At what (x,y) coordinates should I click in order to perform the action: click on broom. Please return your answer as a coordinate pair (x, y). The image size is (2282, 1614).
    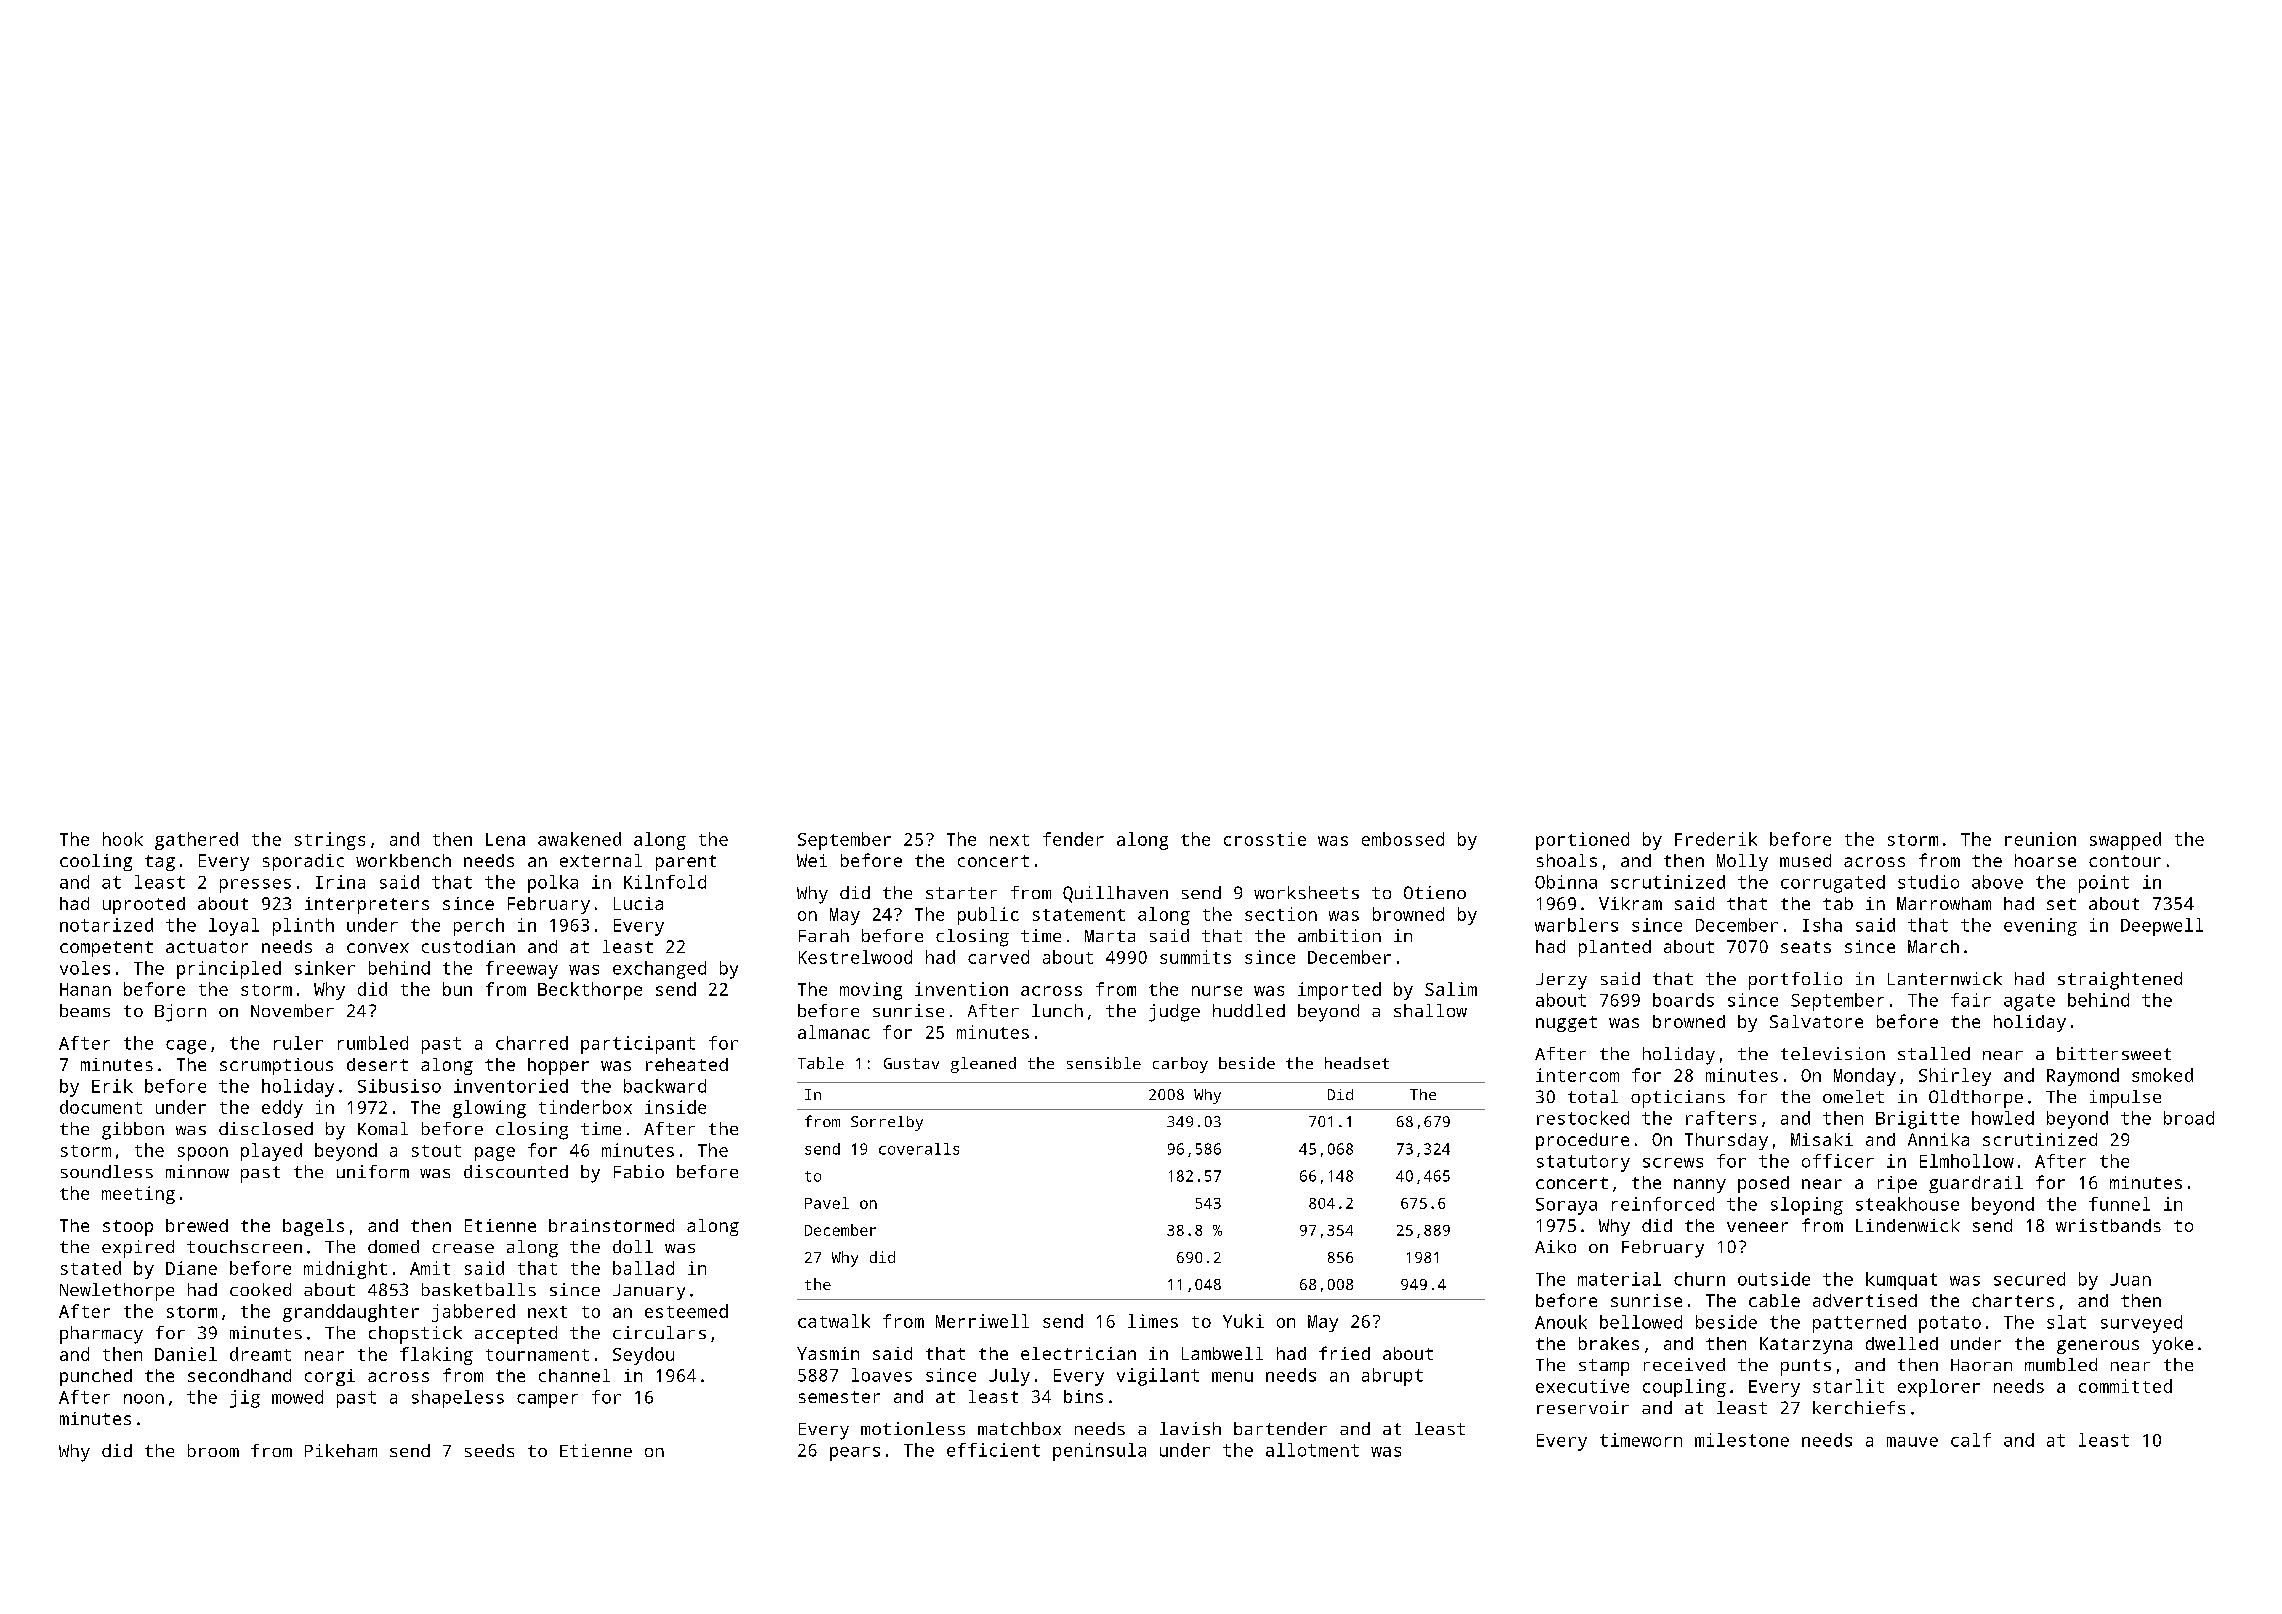
    Looking at the image, I should click on (213, 1450).
